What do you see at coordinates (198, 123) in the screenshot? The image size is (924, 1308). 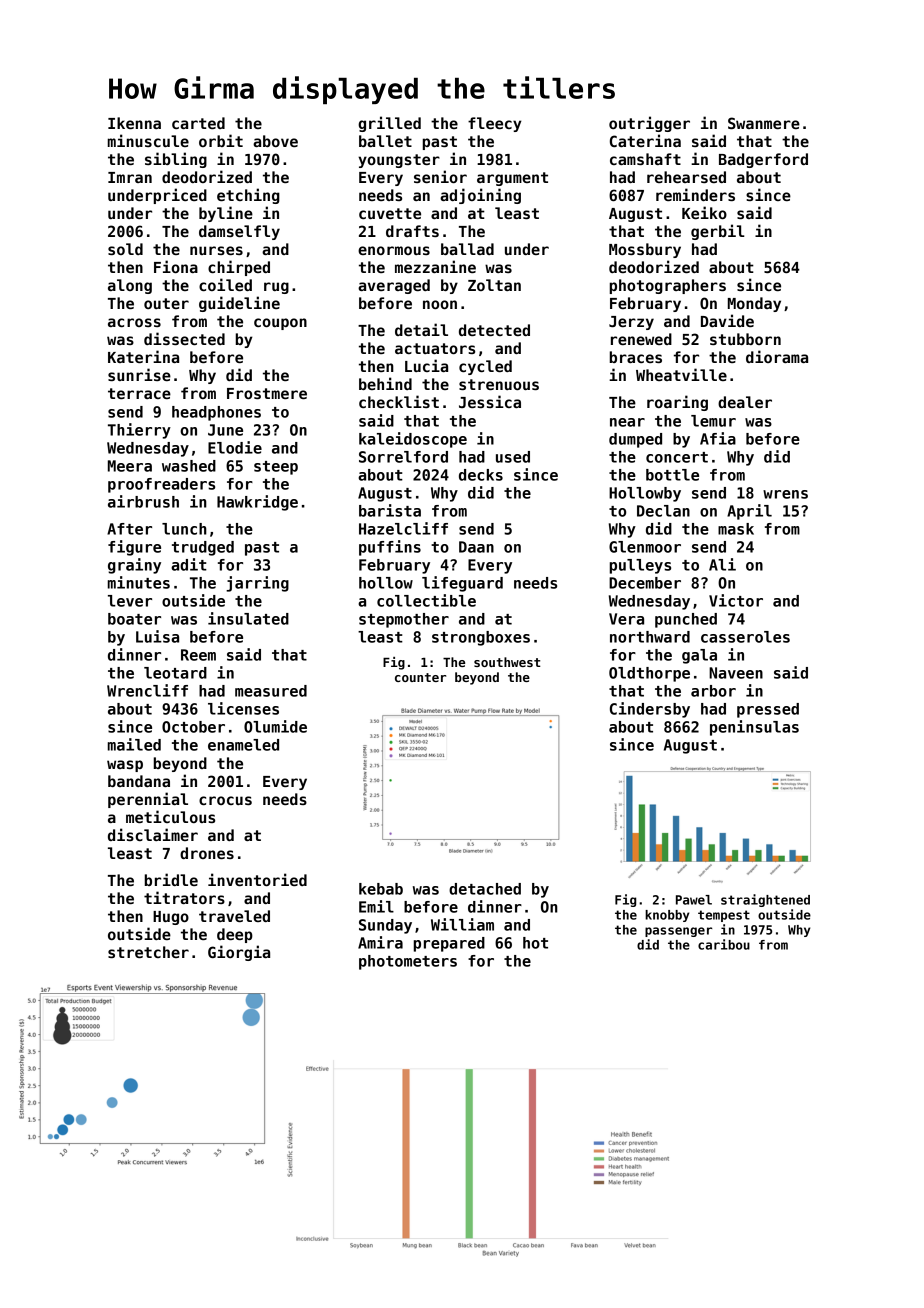 I see `carted` at bounding box center [198, 123].
